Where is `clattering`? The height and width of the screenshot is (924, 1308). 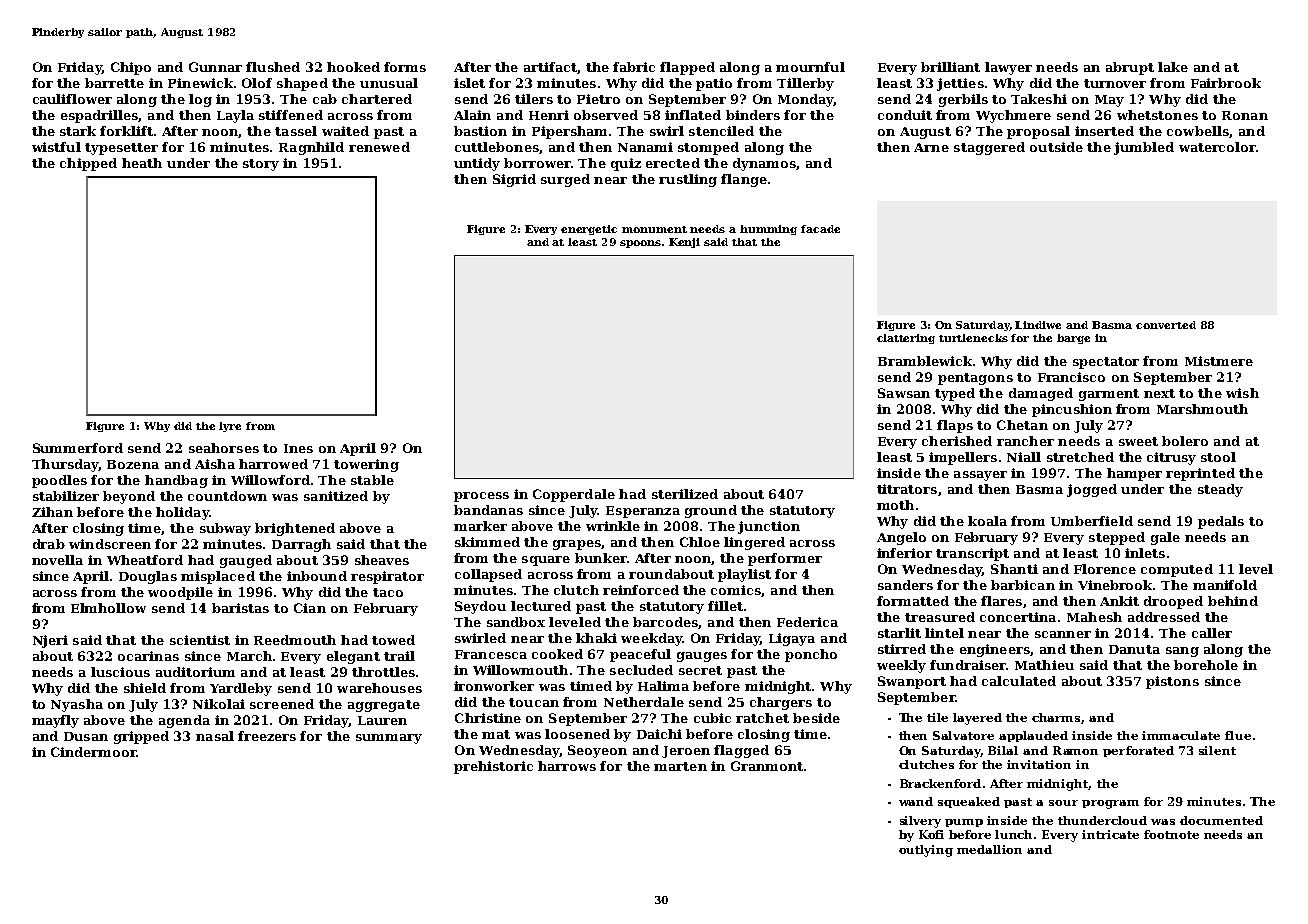
clattering is located at coordinates (906, 339).
